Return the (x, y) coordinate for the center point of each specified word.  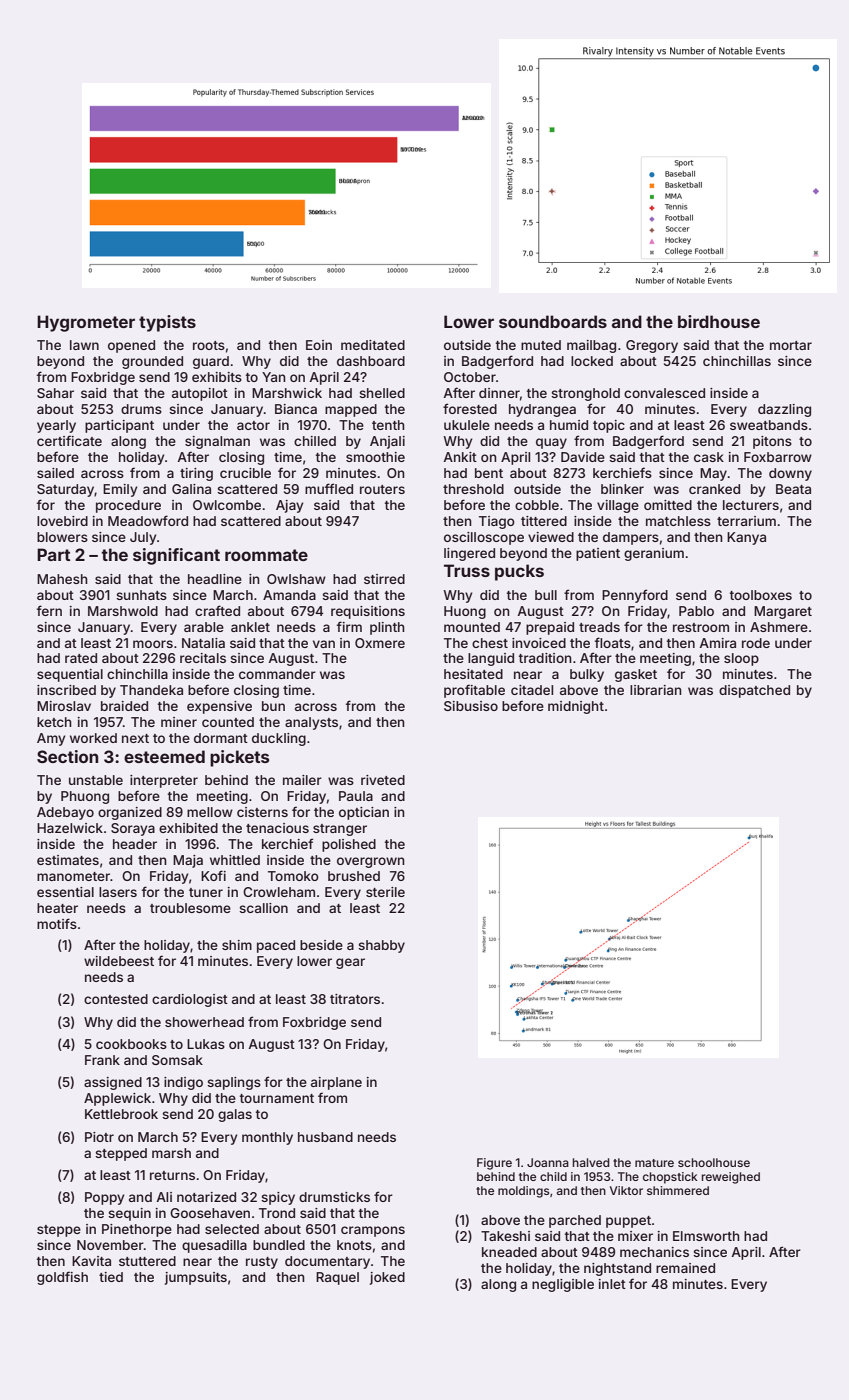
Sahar (55, 393)
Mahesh (62, 579)
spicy (278, 1198)
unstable (96, 780)
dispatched (754, 691)
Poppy (104, 1198)
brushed (354, 876)
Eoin (319, 345)
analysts (311, 723)
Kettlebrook (121, 1114)
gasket (636, 675)
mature (654, 1163)
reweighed (731, 1178)
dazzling (784, 410)
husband (325, 1137)
